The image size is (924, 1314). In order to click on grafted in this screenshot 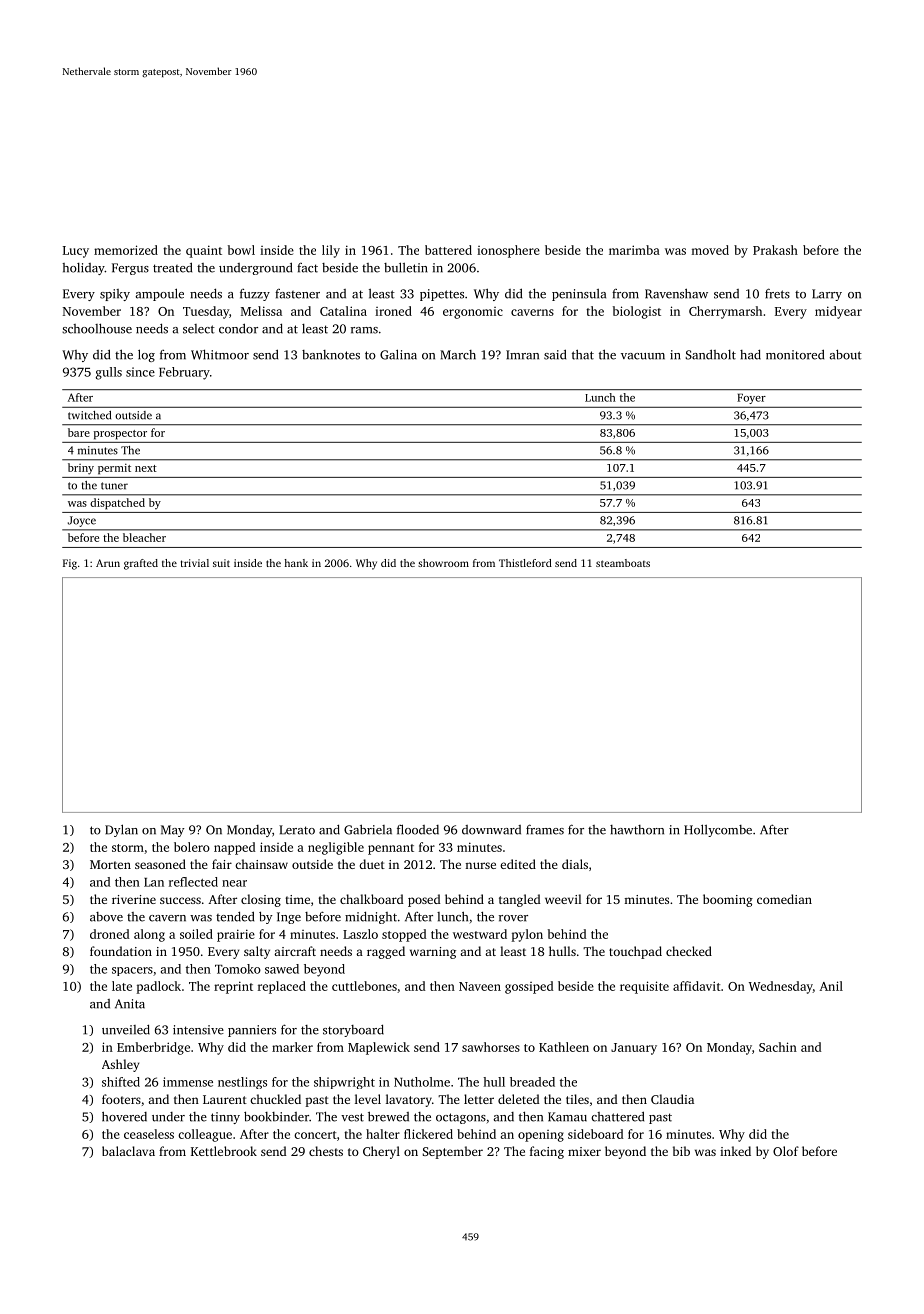, I will do `click(141, 564)`.
